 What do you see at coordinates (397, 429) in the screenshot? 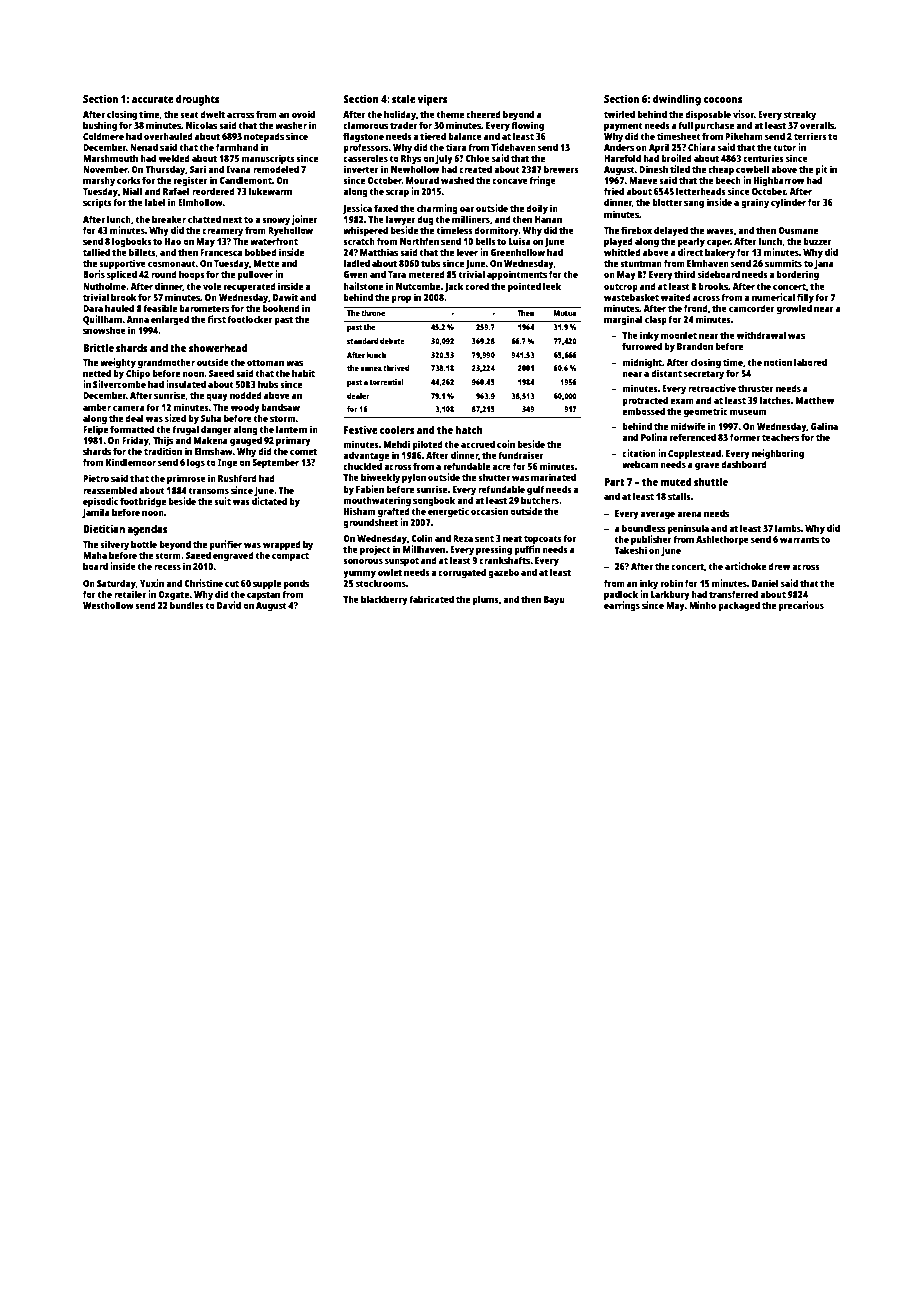
I see `coolers` at bounding box center [397, 429].
